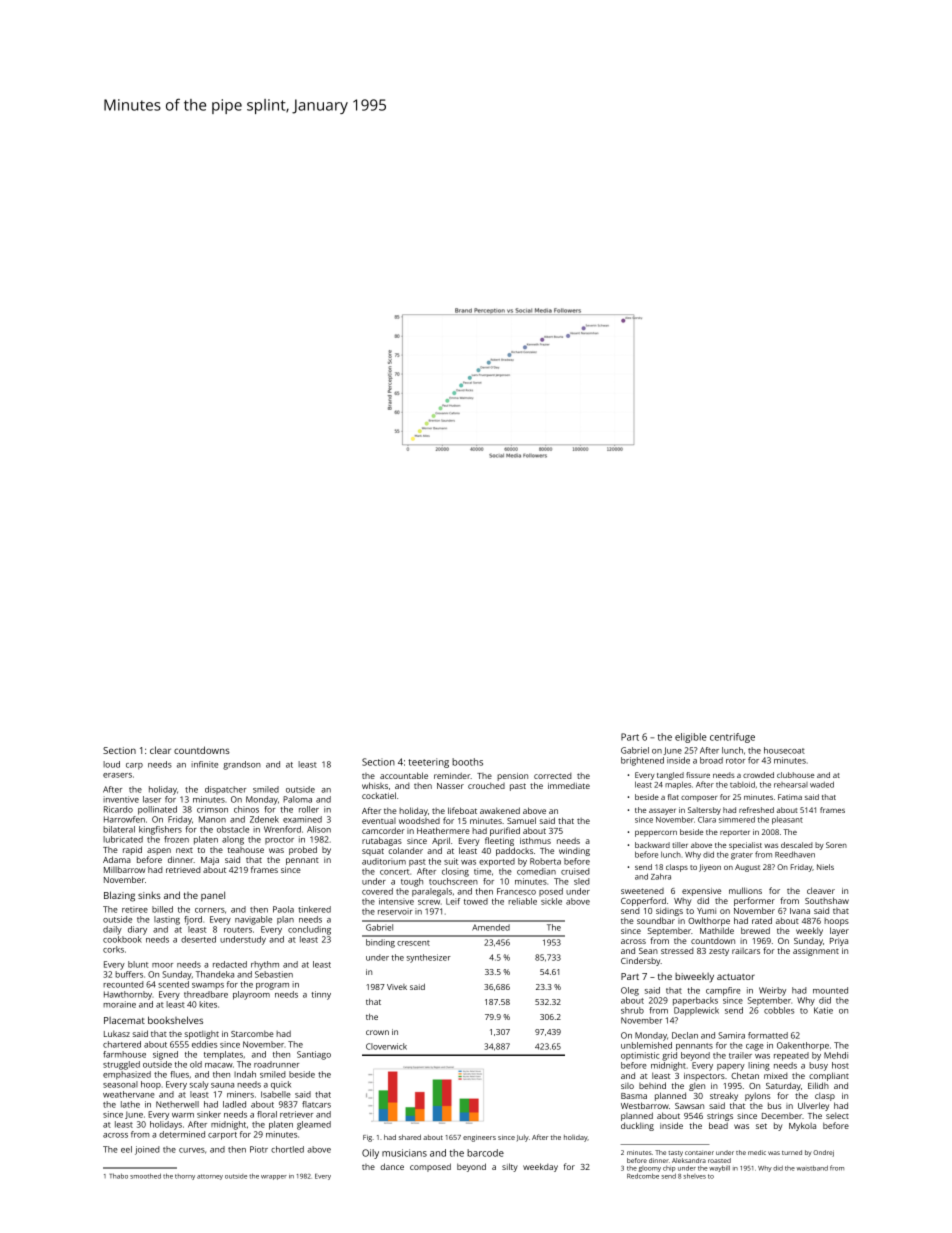 Image resolution: width=952 pixels, height=1233 pixels. I want to click on floral, so click(267, 1114).
